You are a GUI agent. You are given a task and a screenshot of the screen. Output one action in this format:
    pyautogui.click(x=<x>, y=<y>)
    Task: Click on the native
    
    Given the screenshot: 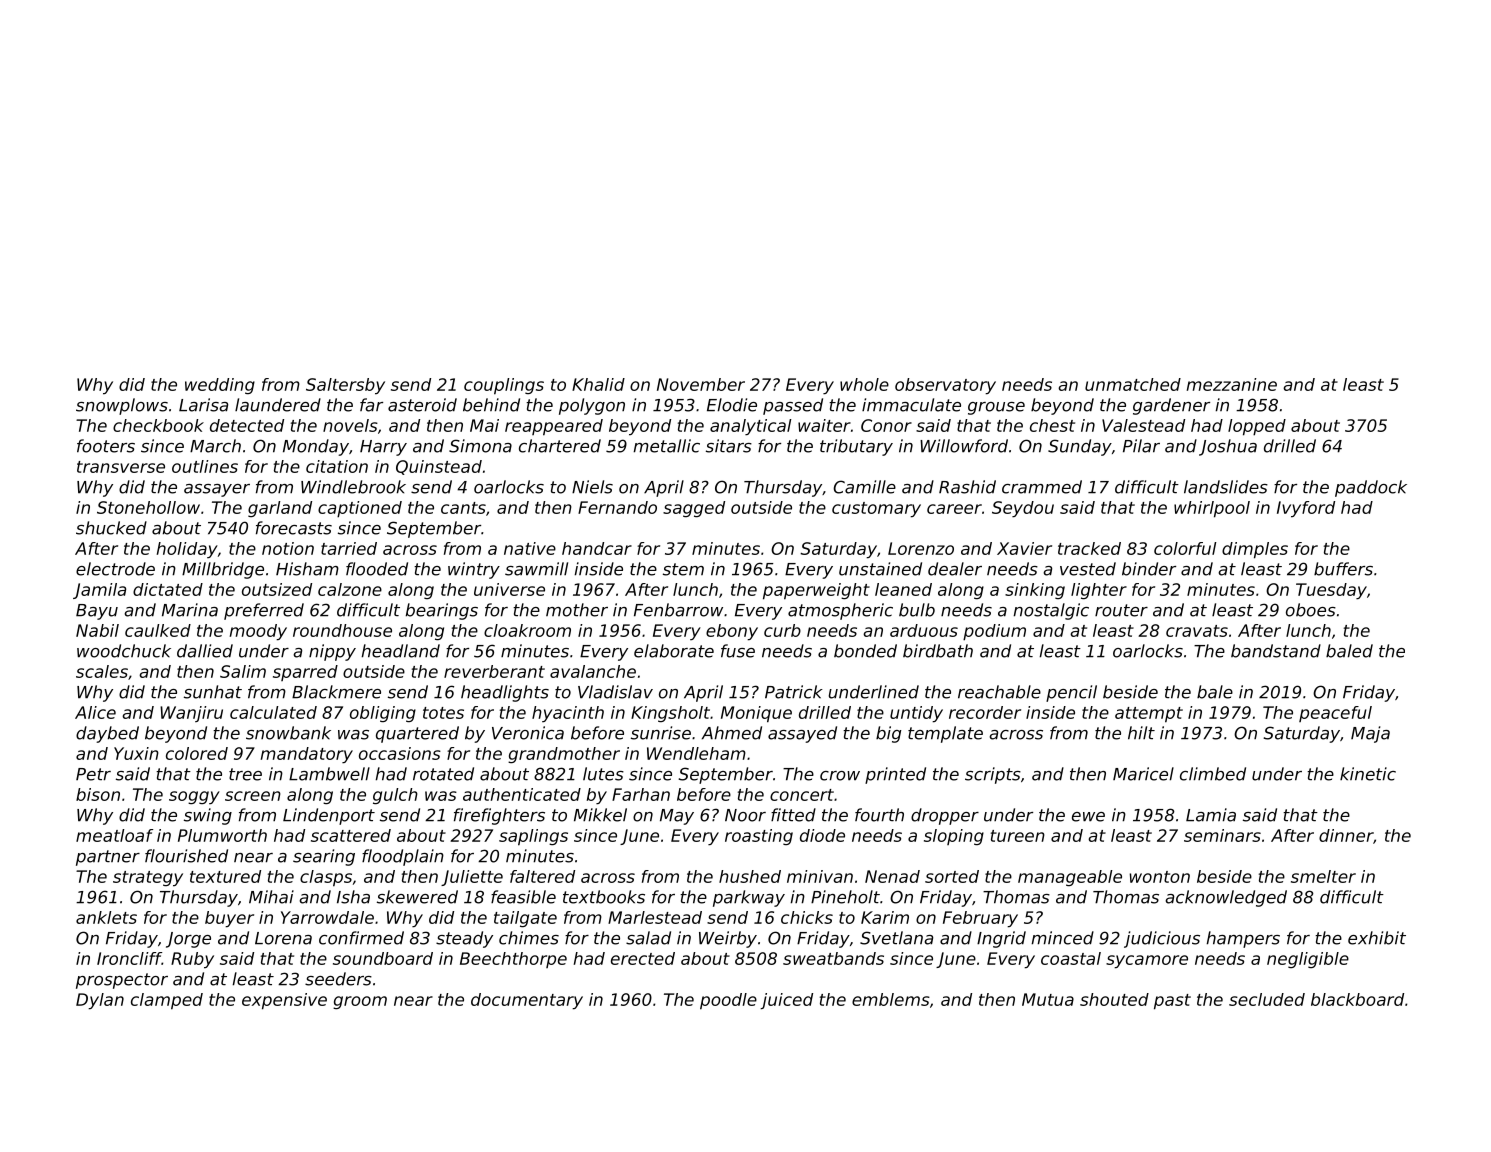 What is the action you would take?
    pyautogui.click(x=530, y=548)
